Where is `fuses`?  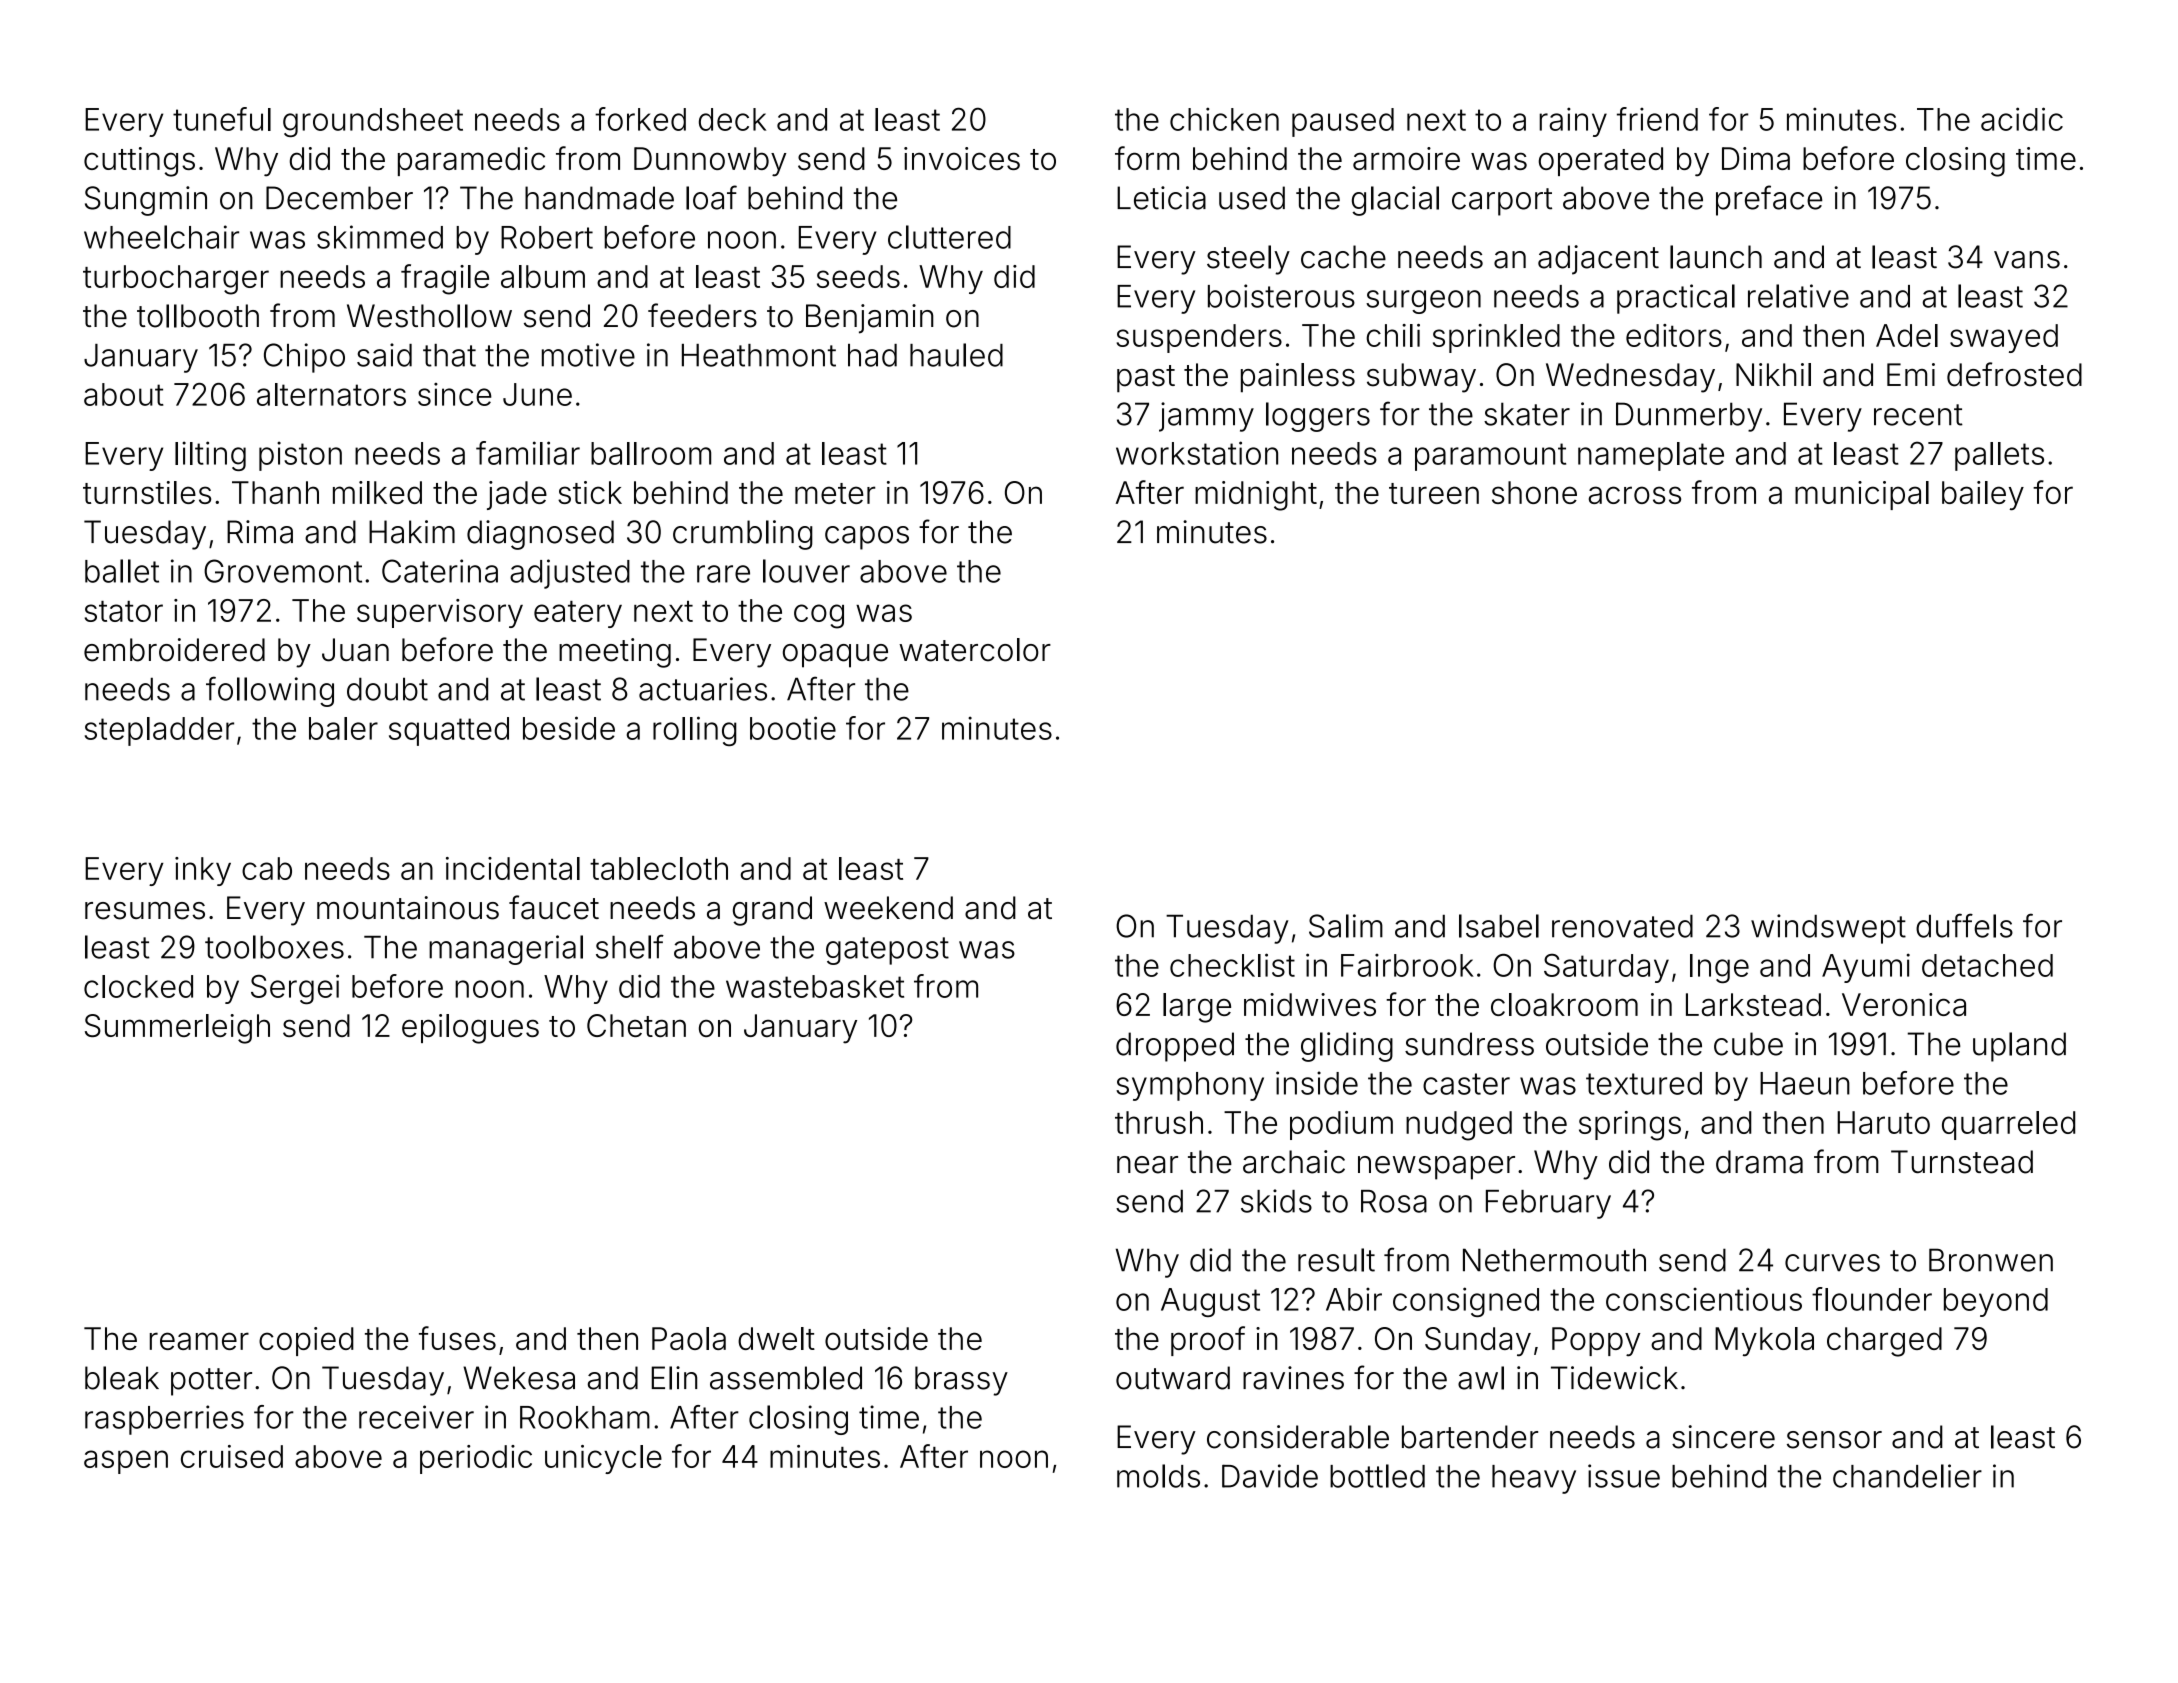
fuses is located at coordinates (457, 1338).
